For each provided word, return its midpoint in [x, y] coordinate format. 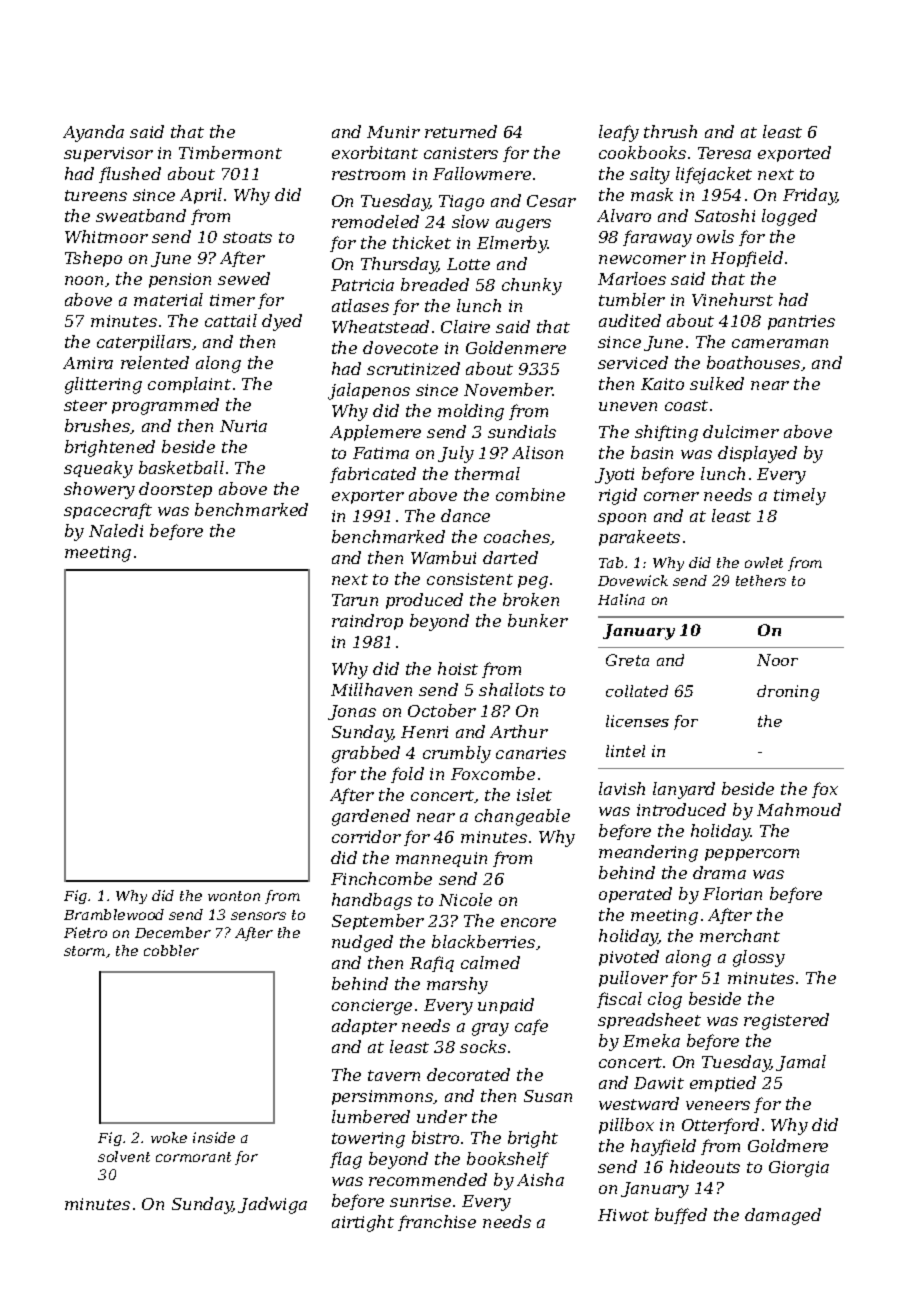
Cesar [551, 201]
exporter [368, 497]
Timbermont [230, 152]
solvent [124, 1156]
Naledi [116, 530]
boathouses [753, 362]
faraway [657, 238]
